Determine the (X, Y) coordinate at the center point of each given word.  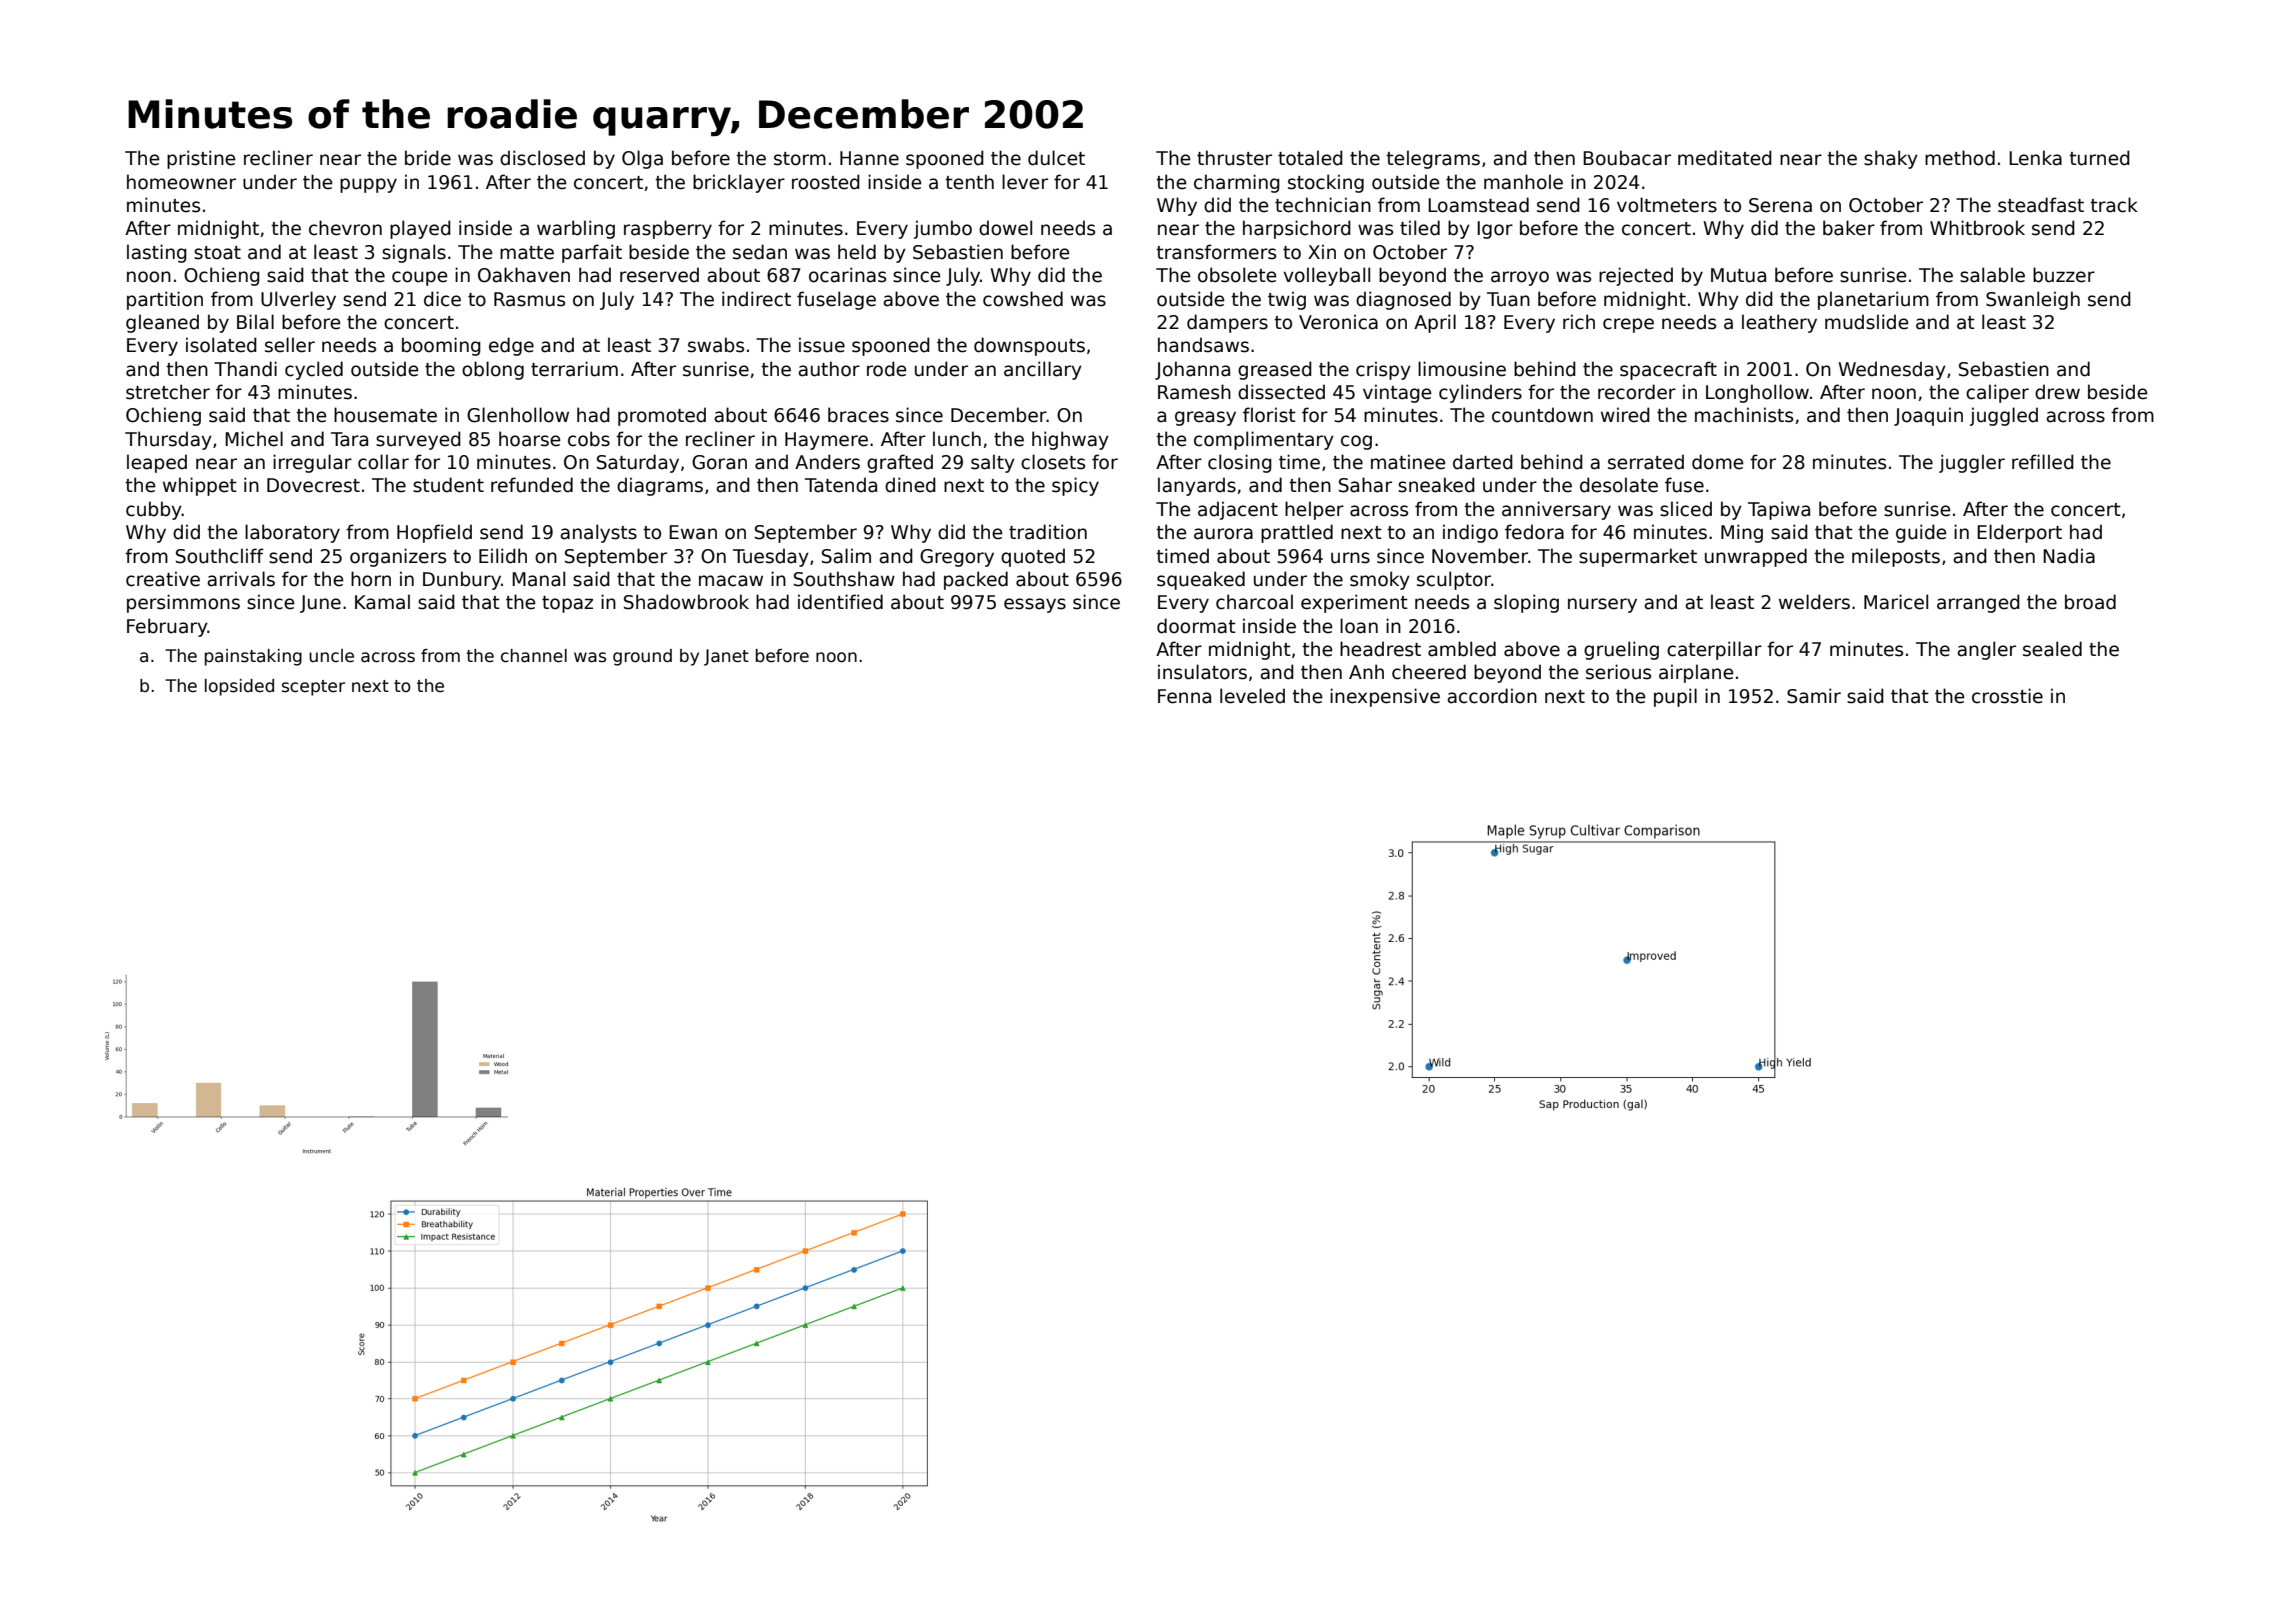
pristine (201, 159)
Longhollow (1757, 393)
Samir (1814, 696)
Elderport (2019, 533)
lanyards (1197, 486)
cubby (154, 510)
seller (290, 345)
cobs (589, 439)
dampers (1227, 323)
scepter (313, 688)
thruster (1234, 158)
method (1960, 158)
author (829, 369)
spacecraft (1668, 370)
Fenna (1184, 696)
